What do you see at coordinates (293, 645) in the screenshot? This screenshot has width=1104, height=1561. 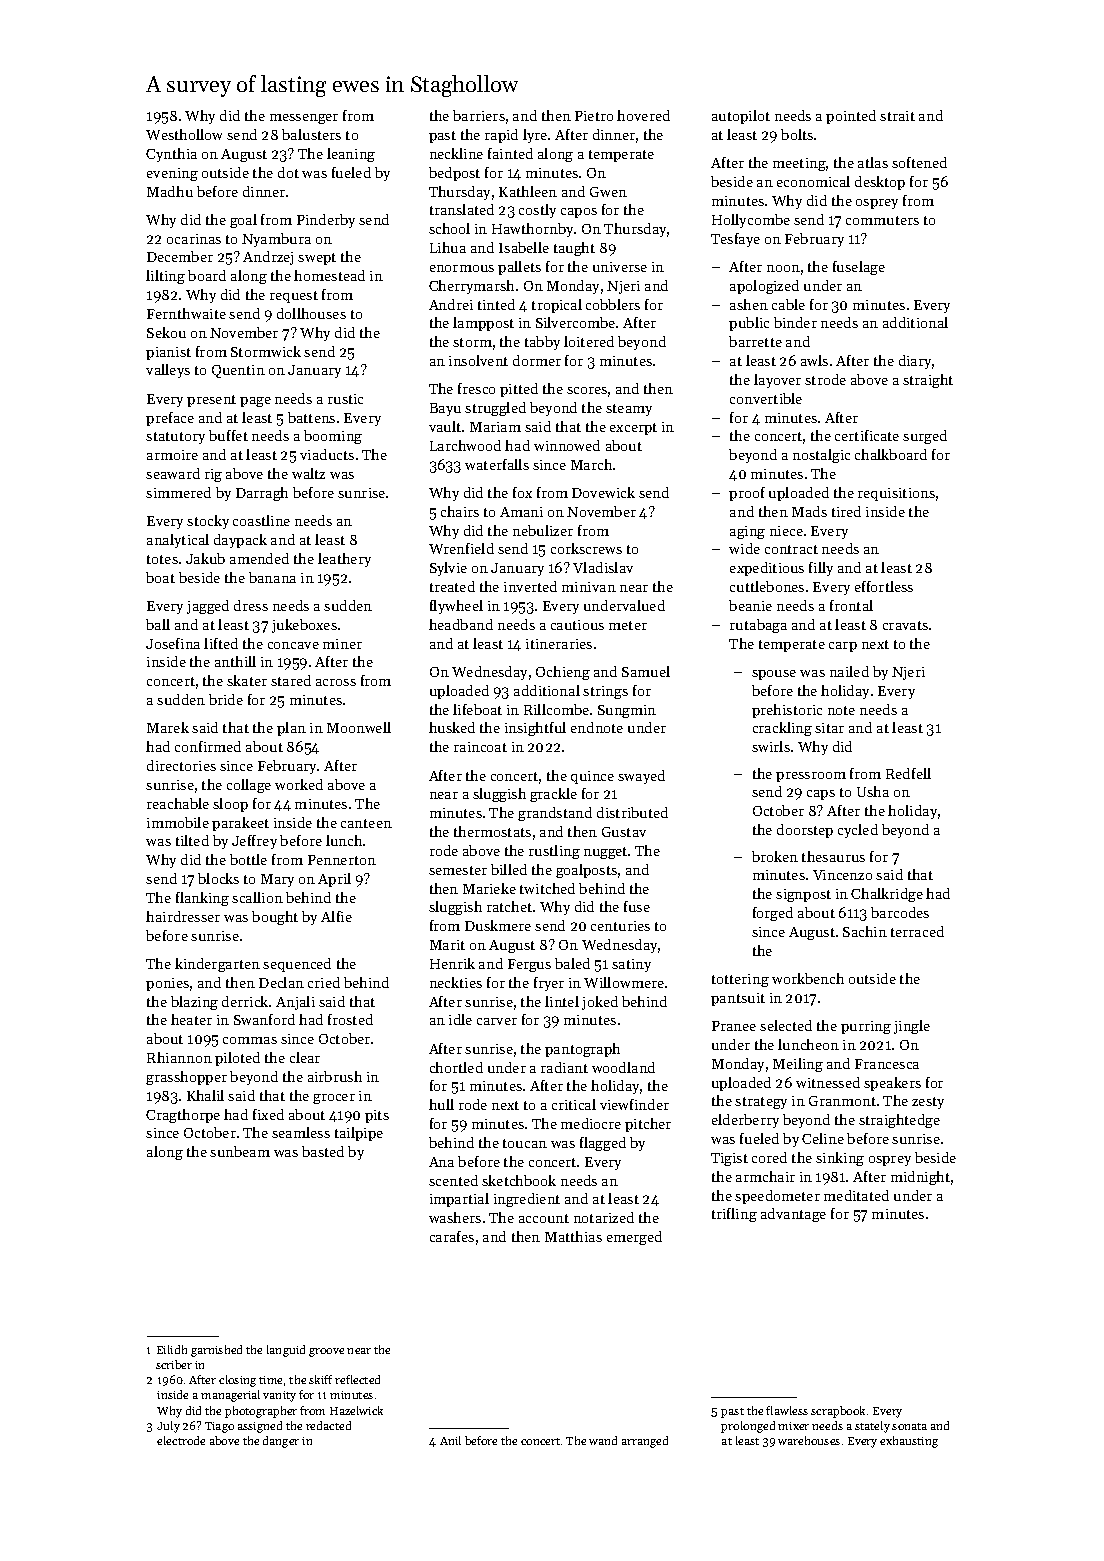 I see `concave` at bounding box center [293, 645].
